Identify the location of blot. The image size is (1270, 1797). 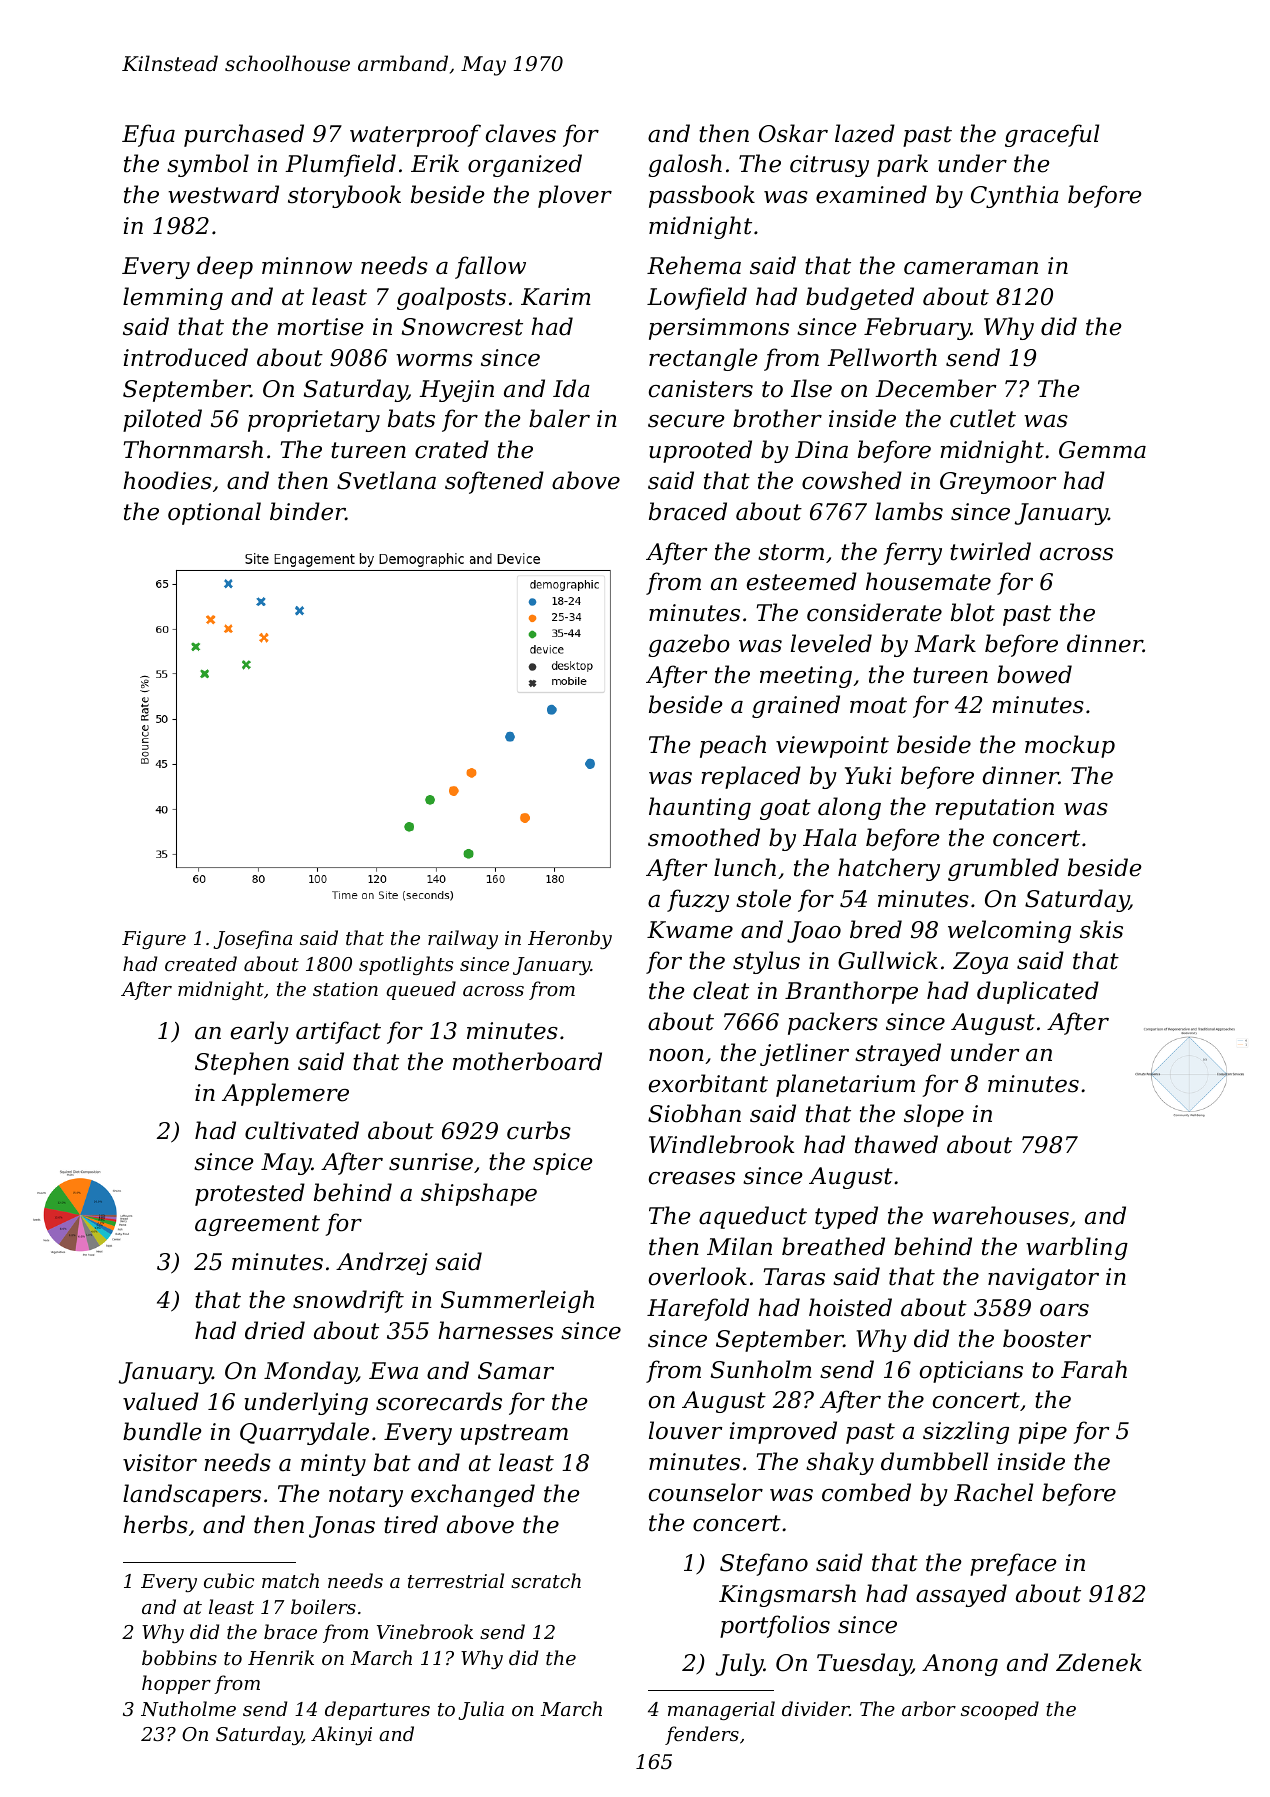
(973, 612).
